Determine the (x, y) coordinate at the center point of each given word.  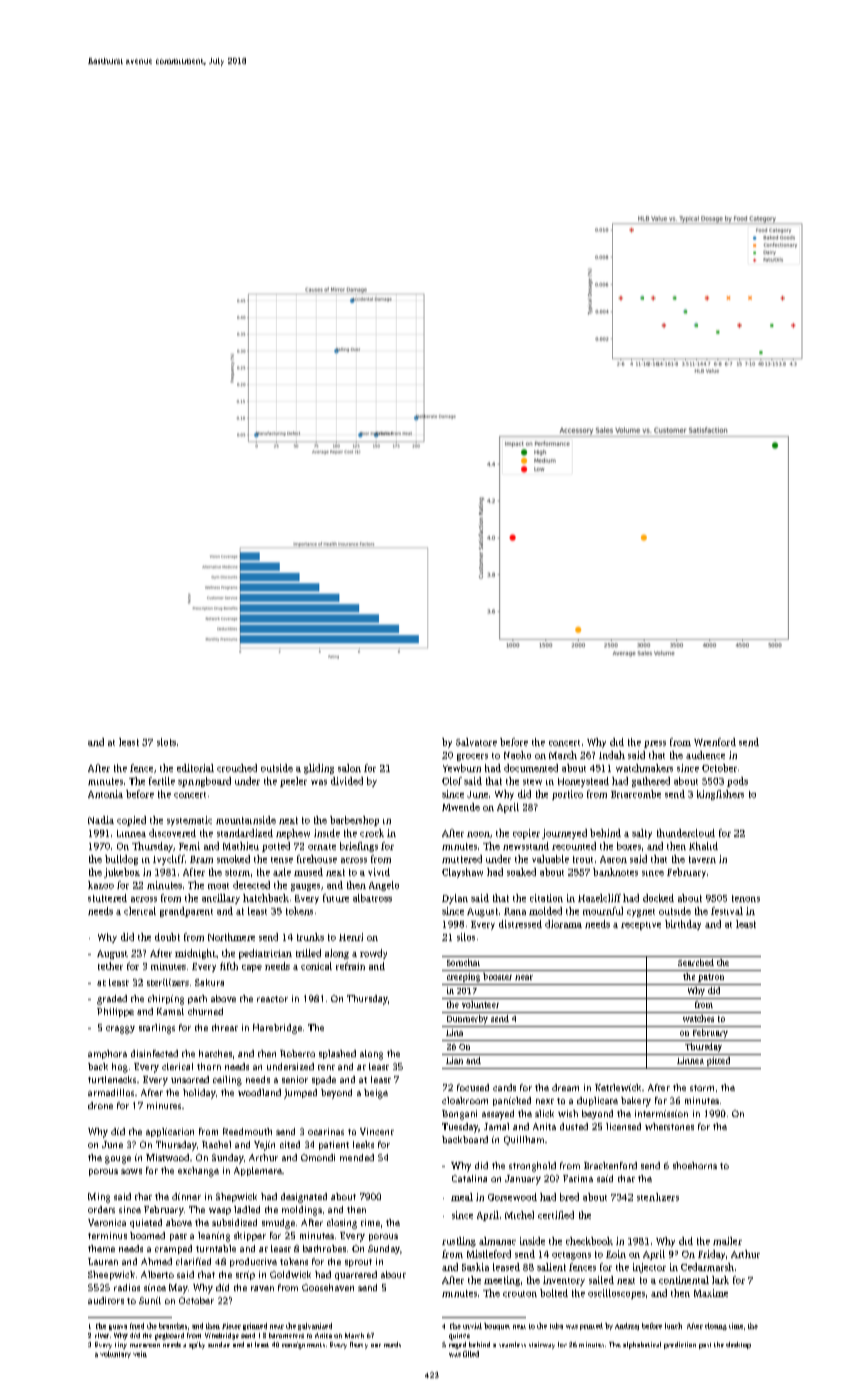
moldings (302, 1211)
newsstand (526, 846)
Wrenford (715, 742)
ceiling (227, 1081)
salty (642, 834)
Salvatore (476, 742)
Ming (99, 1198)
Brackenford (610, 1165)
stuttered (107, 898)
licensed (623, 1126)
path (197, 999)
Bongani (459, 1115)
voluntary (115, 1354)
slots (166, 742)
